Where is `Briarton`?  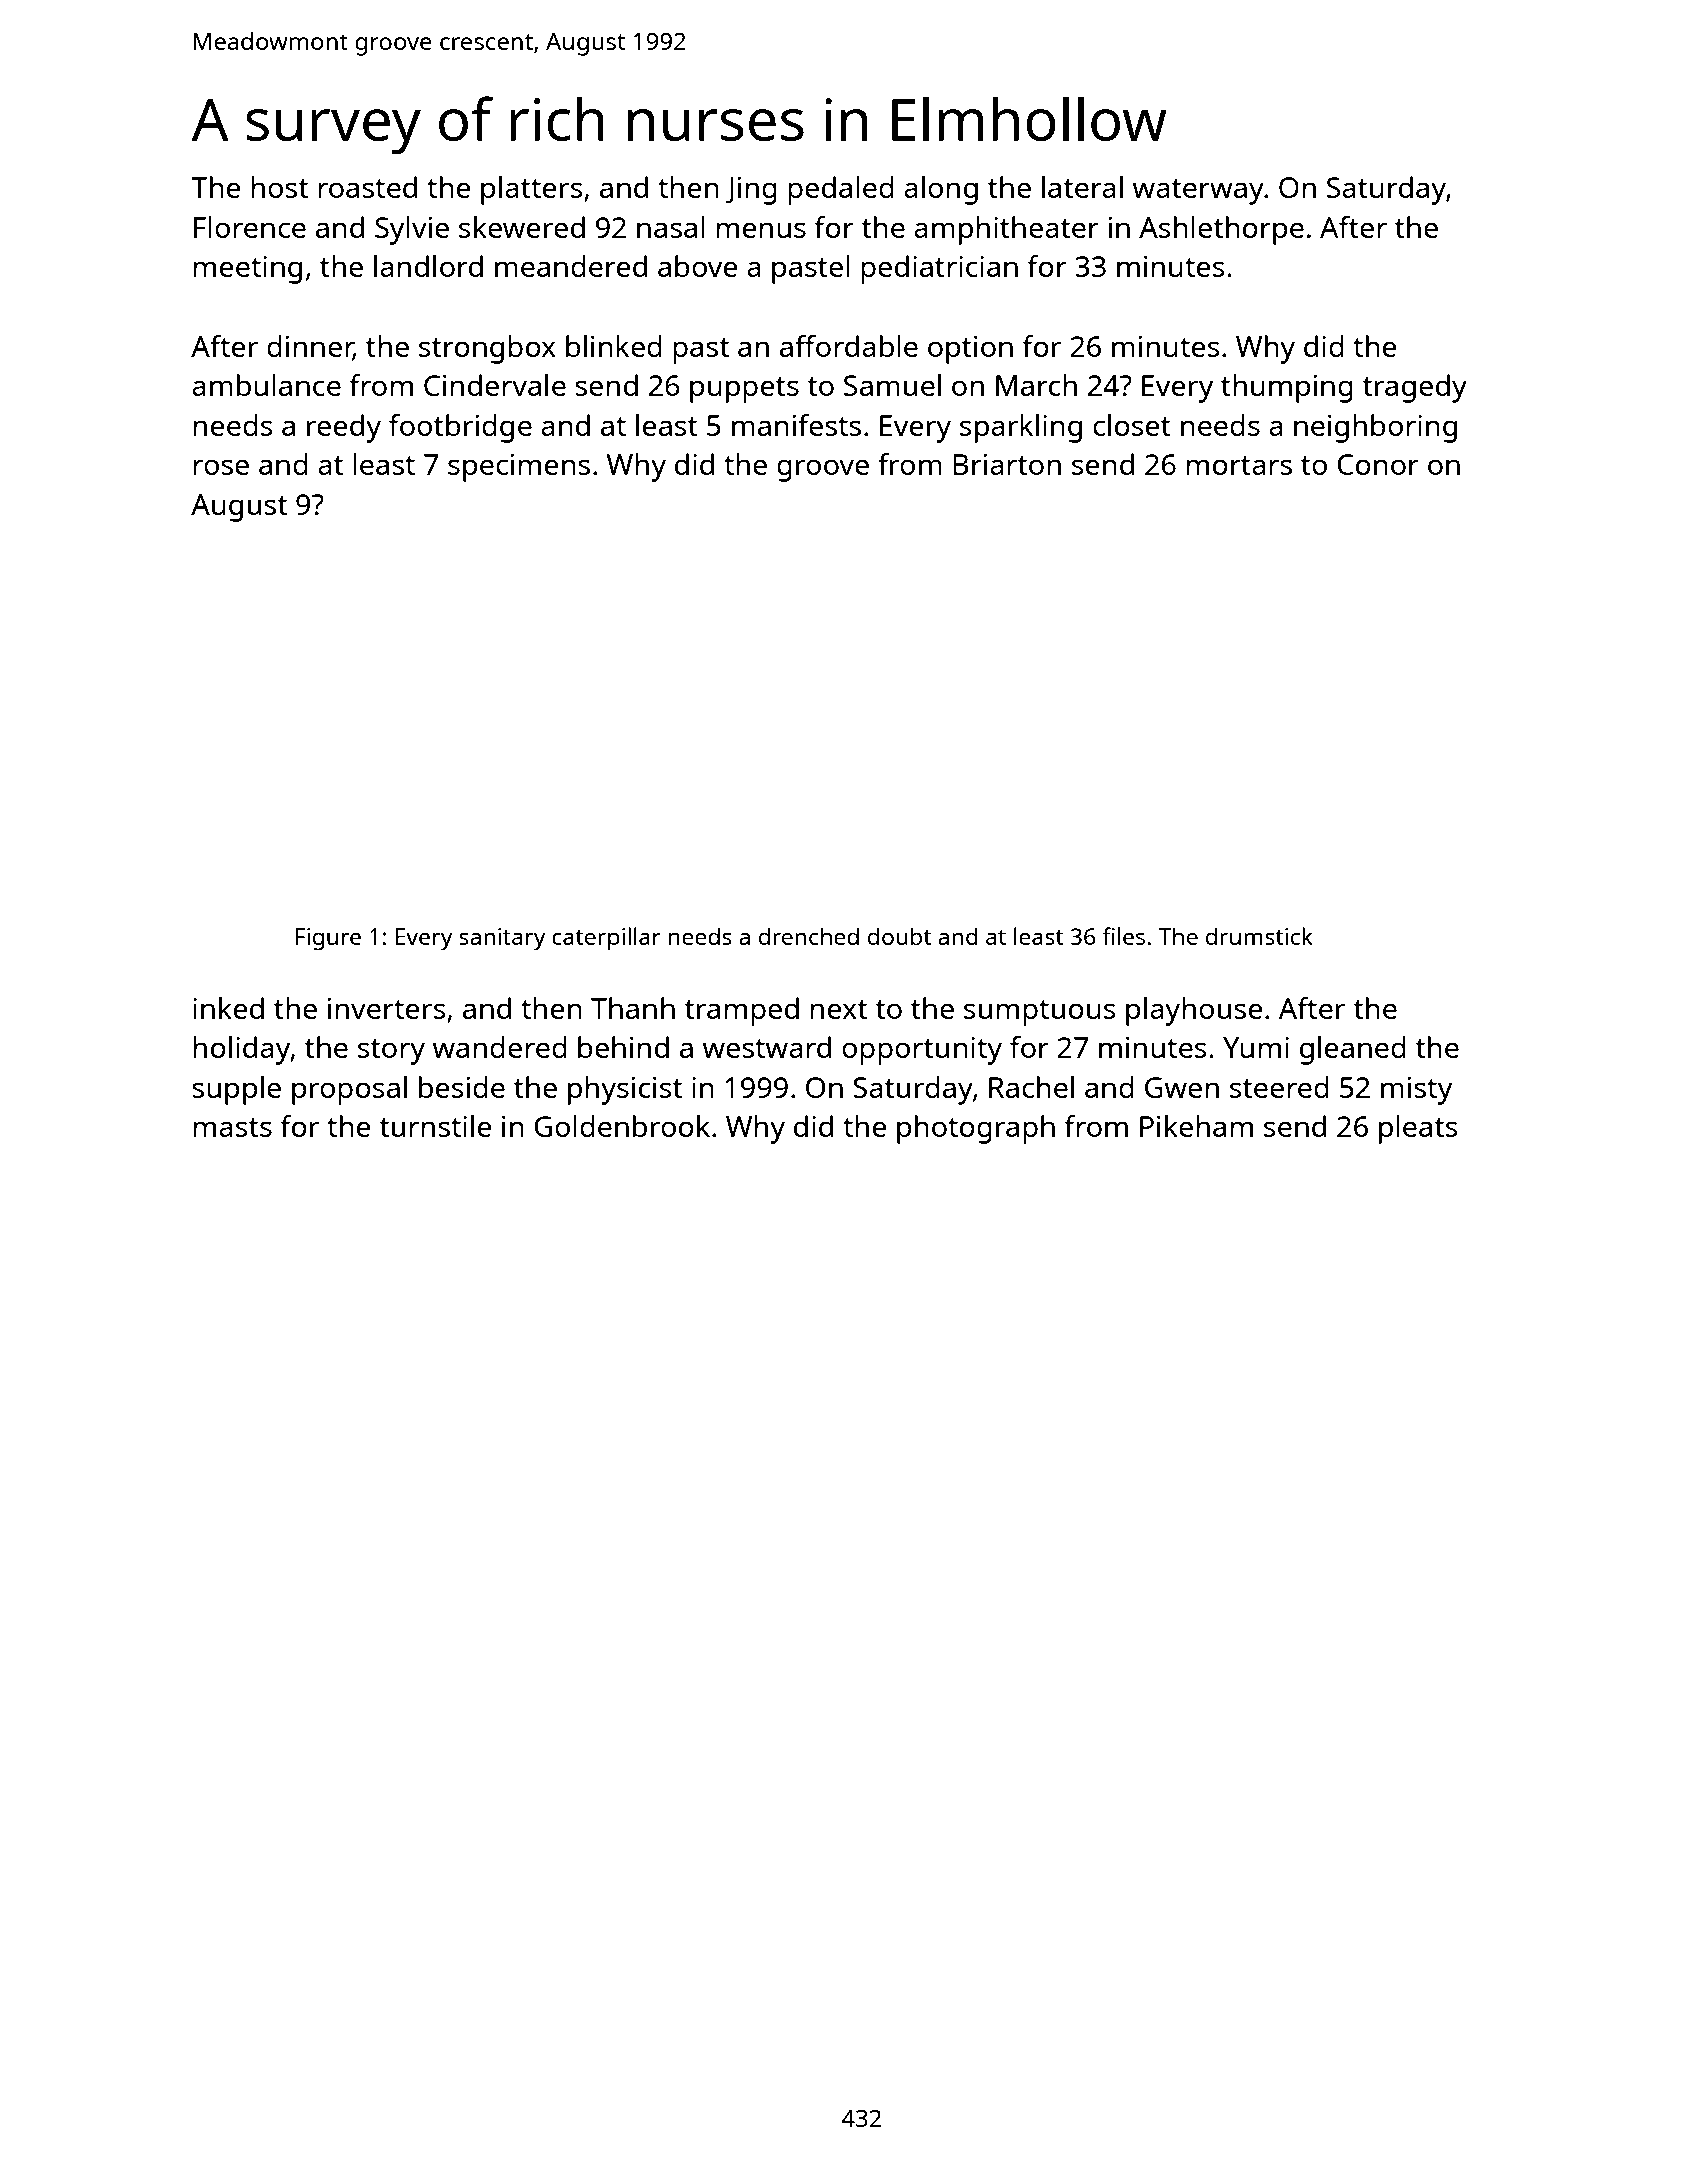 Briarton is located at coordinates (1007, 464).
